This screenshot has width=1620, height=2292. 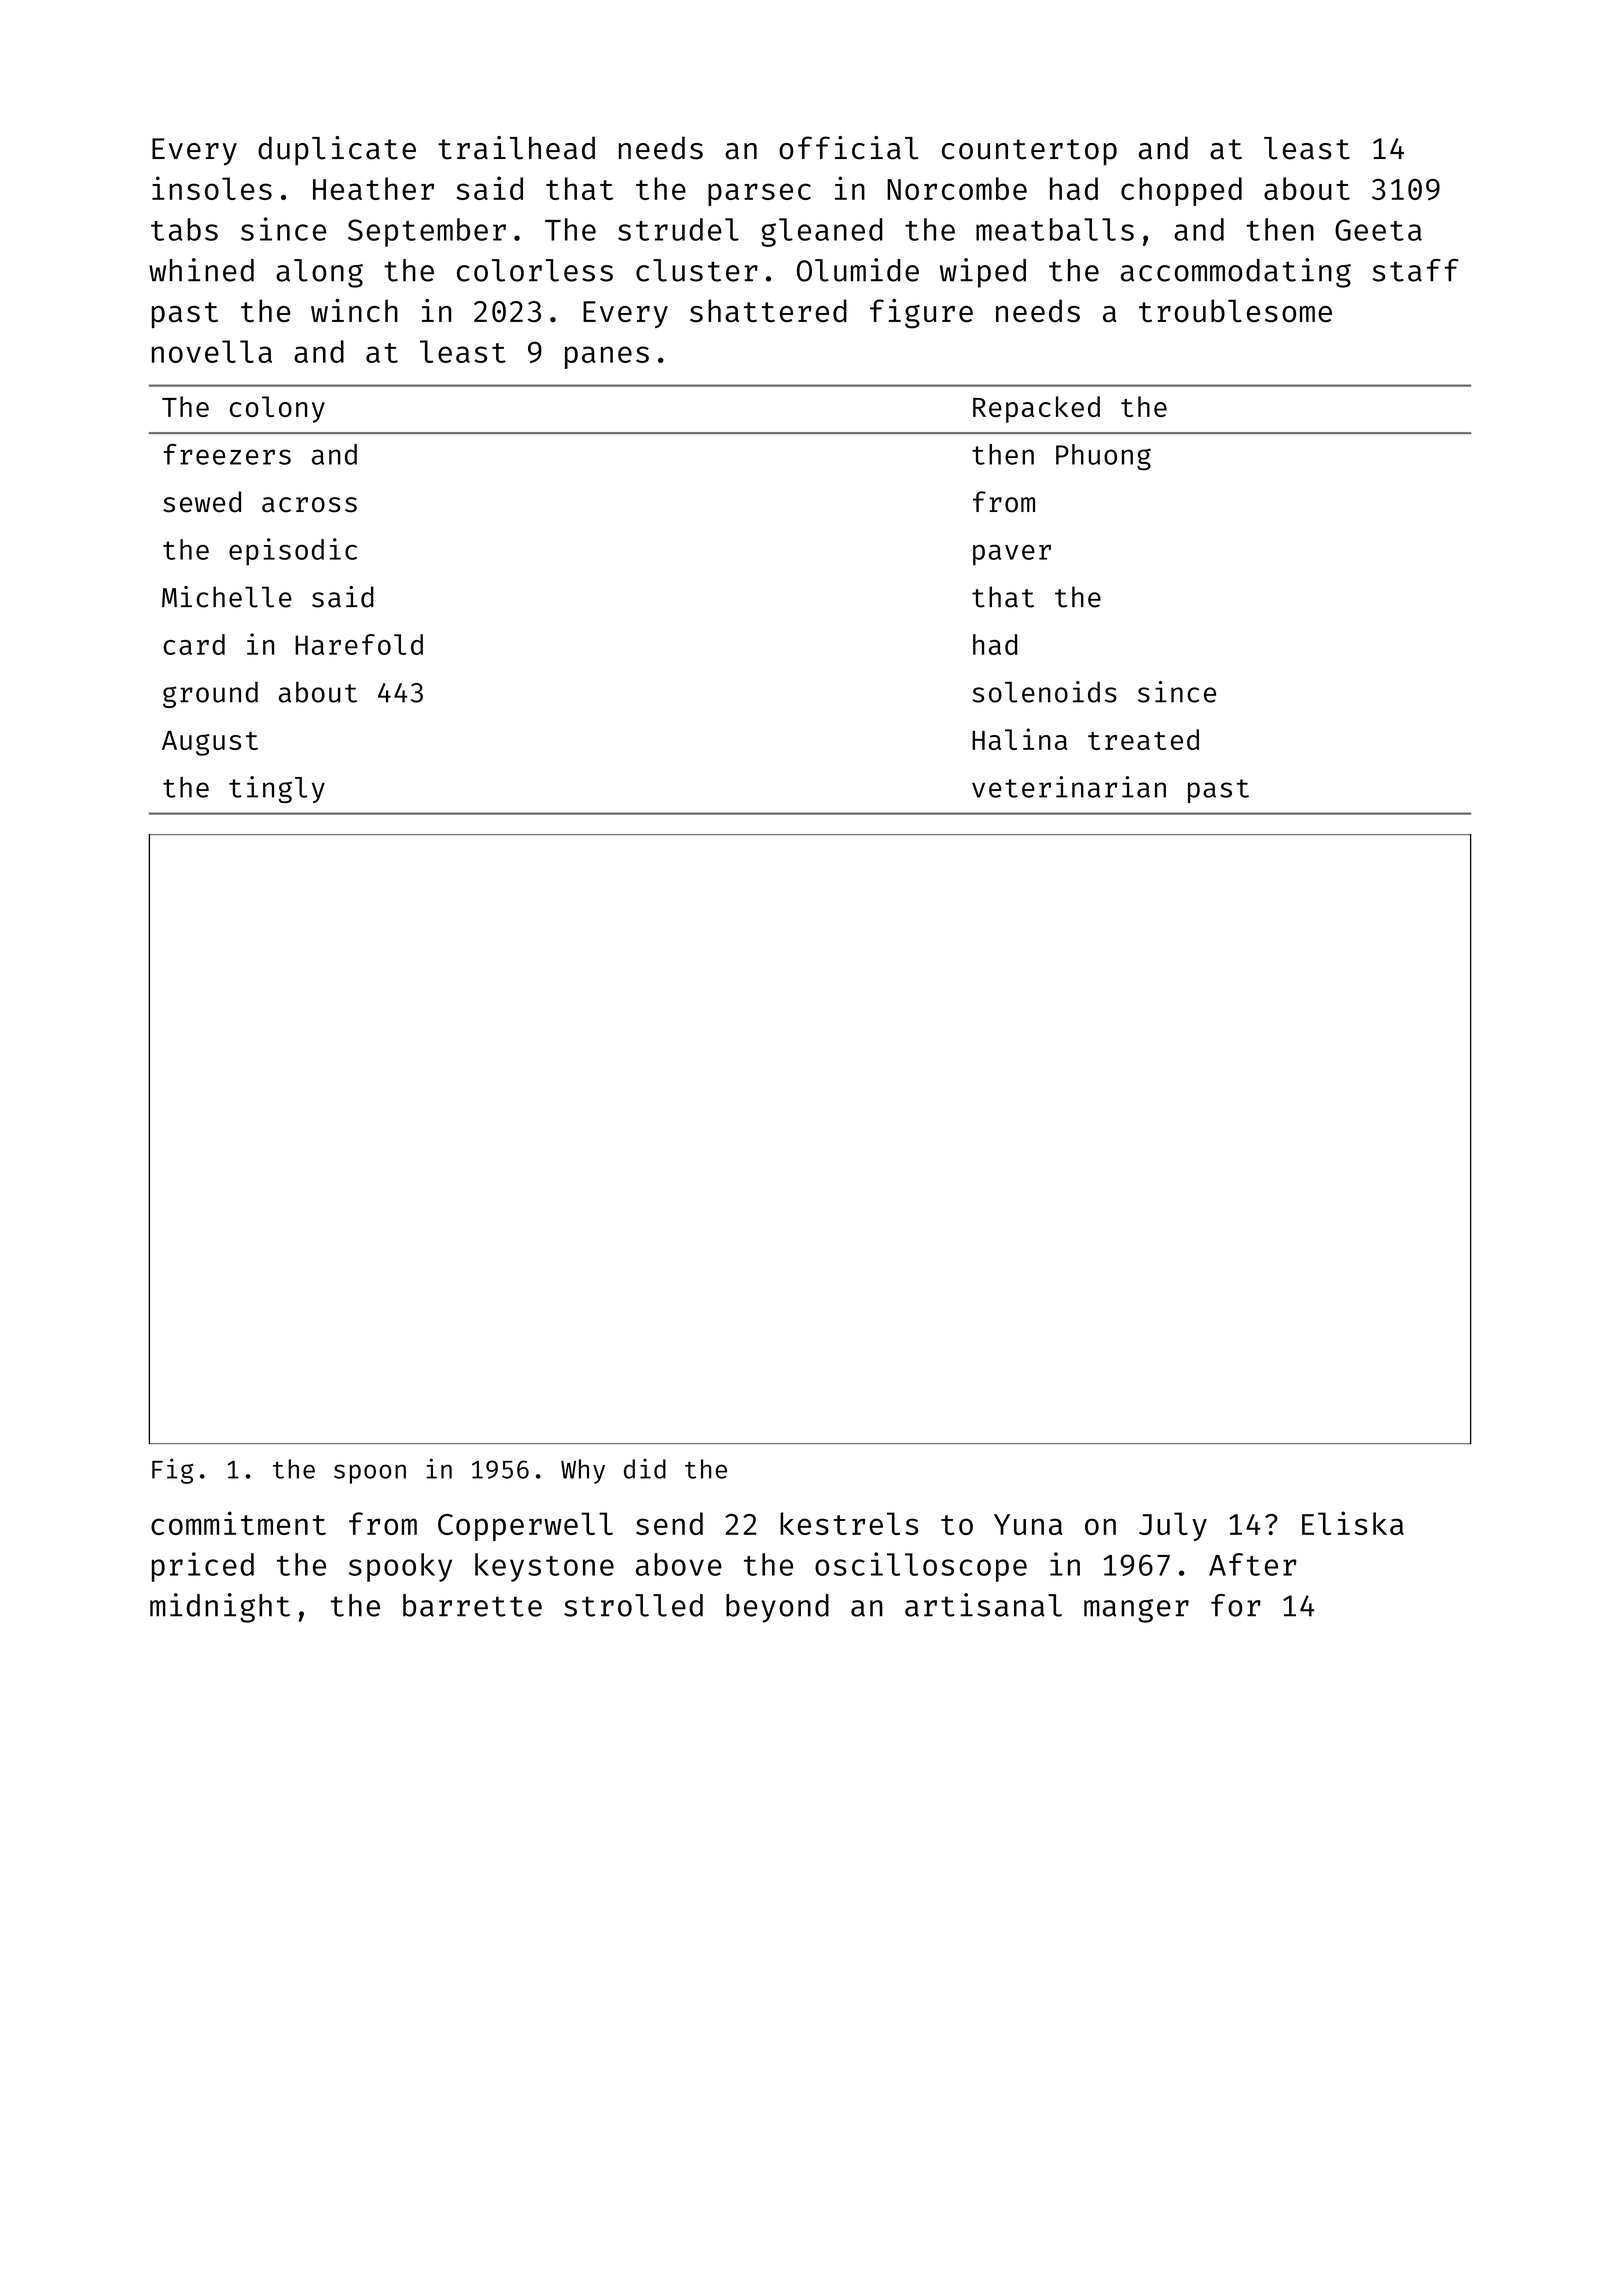 What do you see at coordinates (202, 502) in the screenshot?
I see `sewed` at bounding box center [202, 502].
